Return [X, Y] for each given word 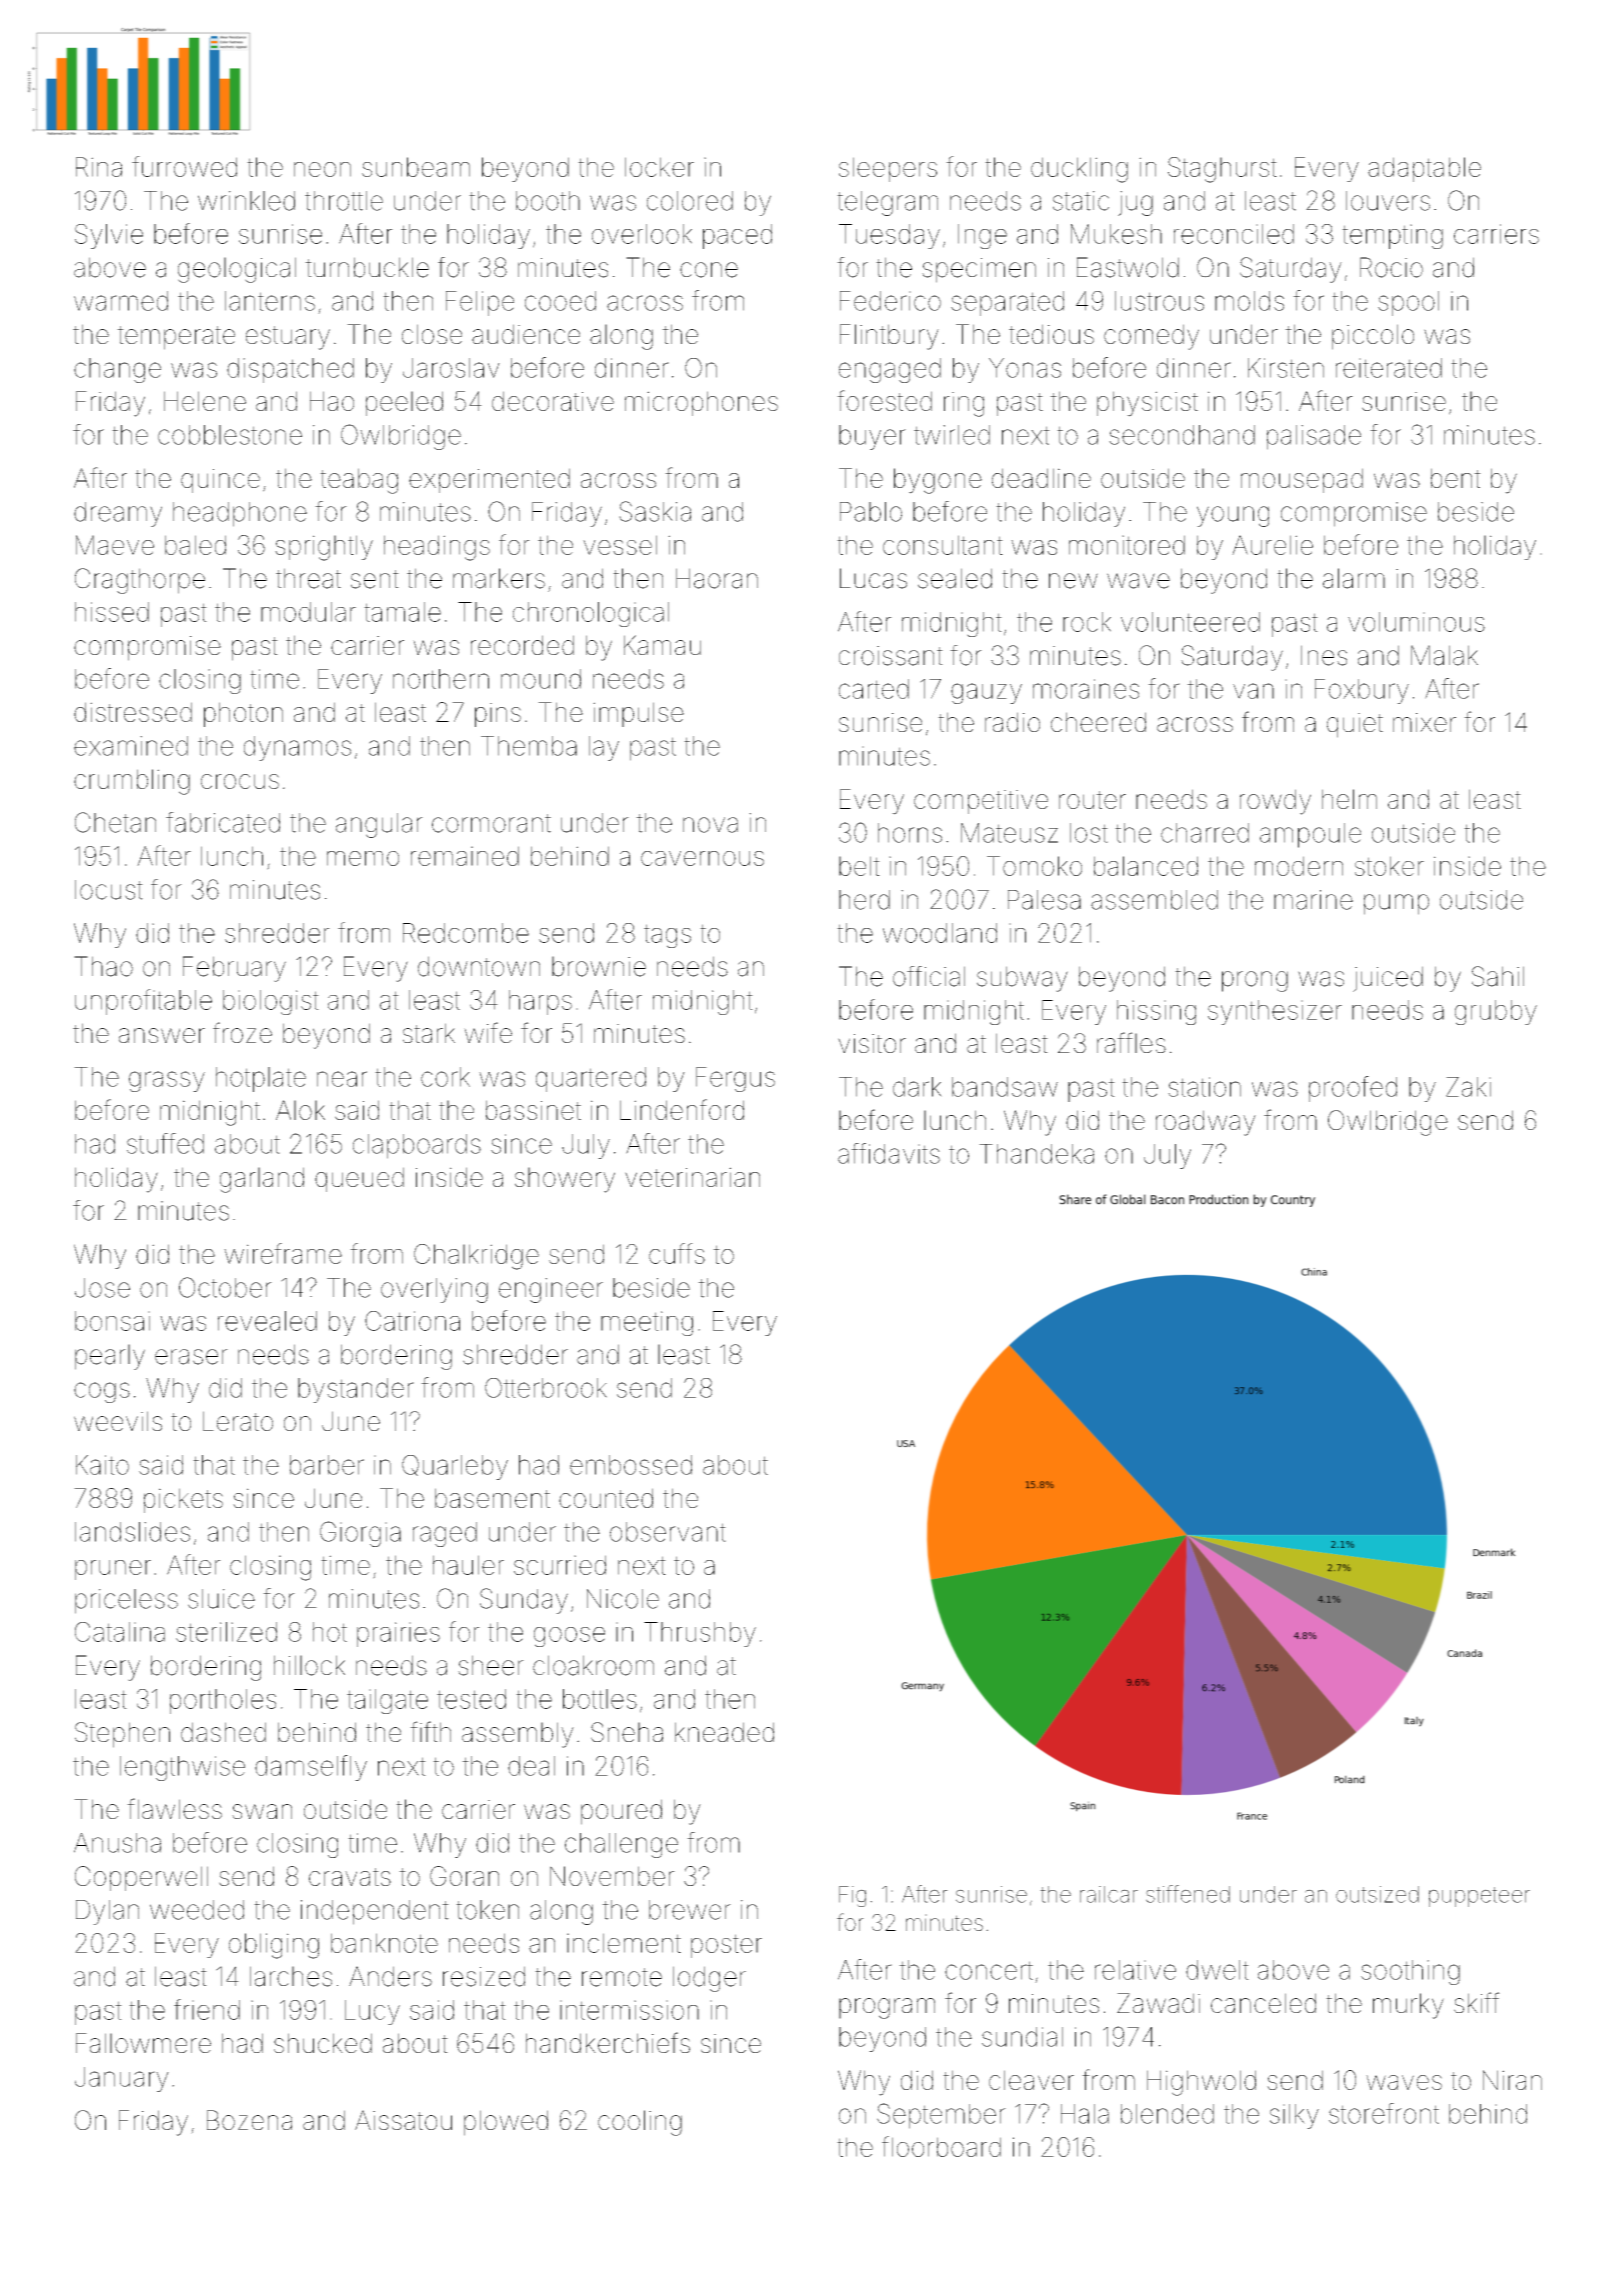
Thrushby [700, 1634]
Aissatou [403, 2120]
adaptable [1424, 169]
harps [540, 1002]
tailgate [387, 1701]
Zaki [1468, 1087]
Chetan [115, 822]
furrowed [184, 166]
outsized [1377, 1894]
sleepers [888, 169]
